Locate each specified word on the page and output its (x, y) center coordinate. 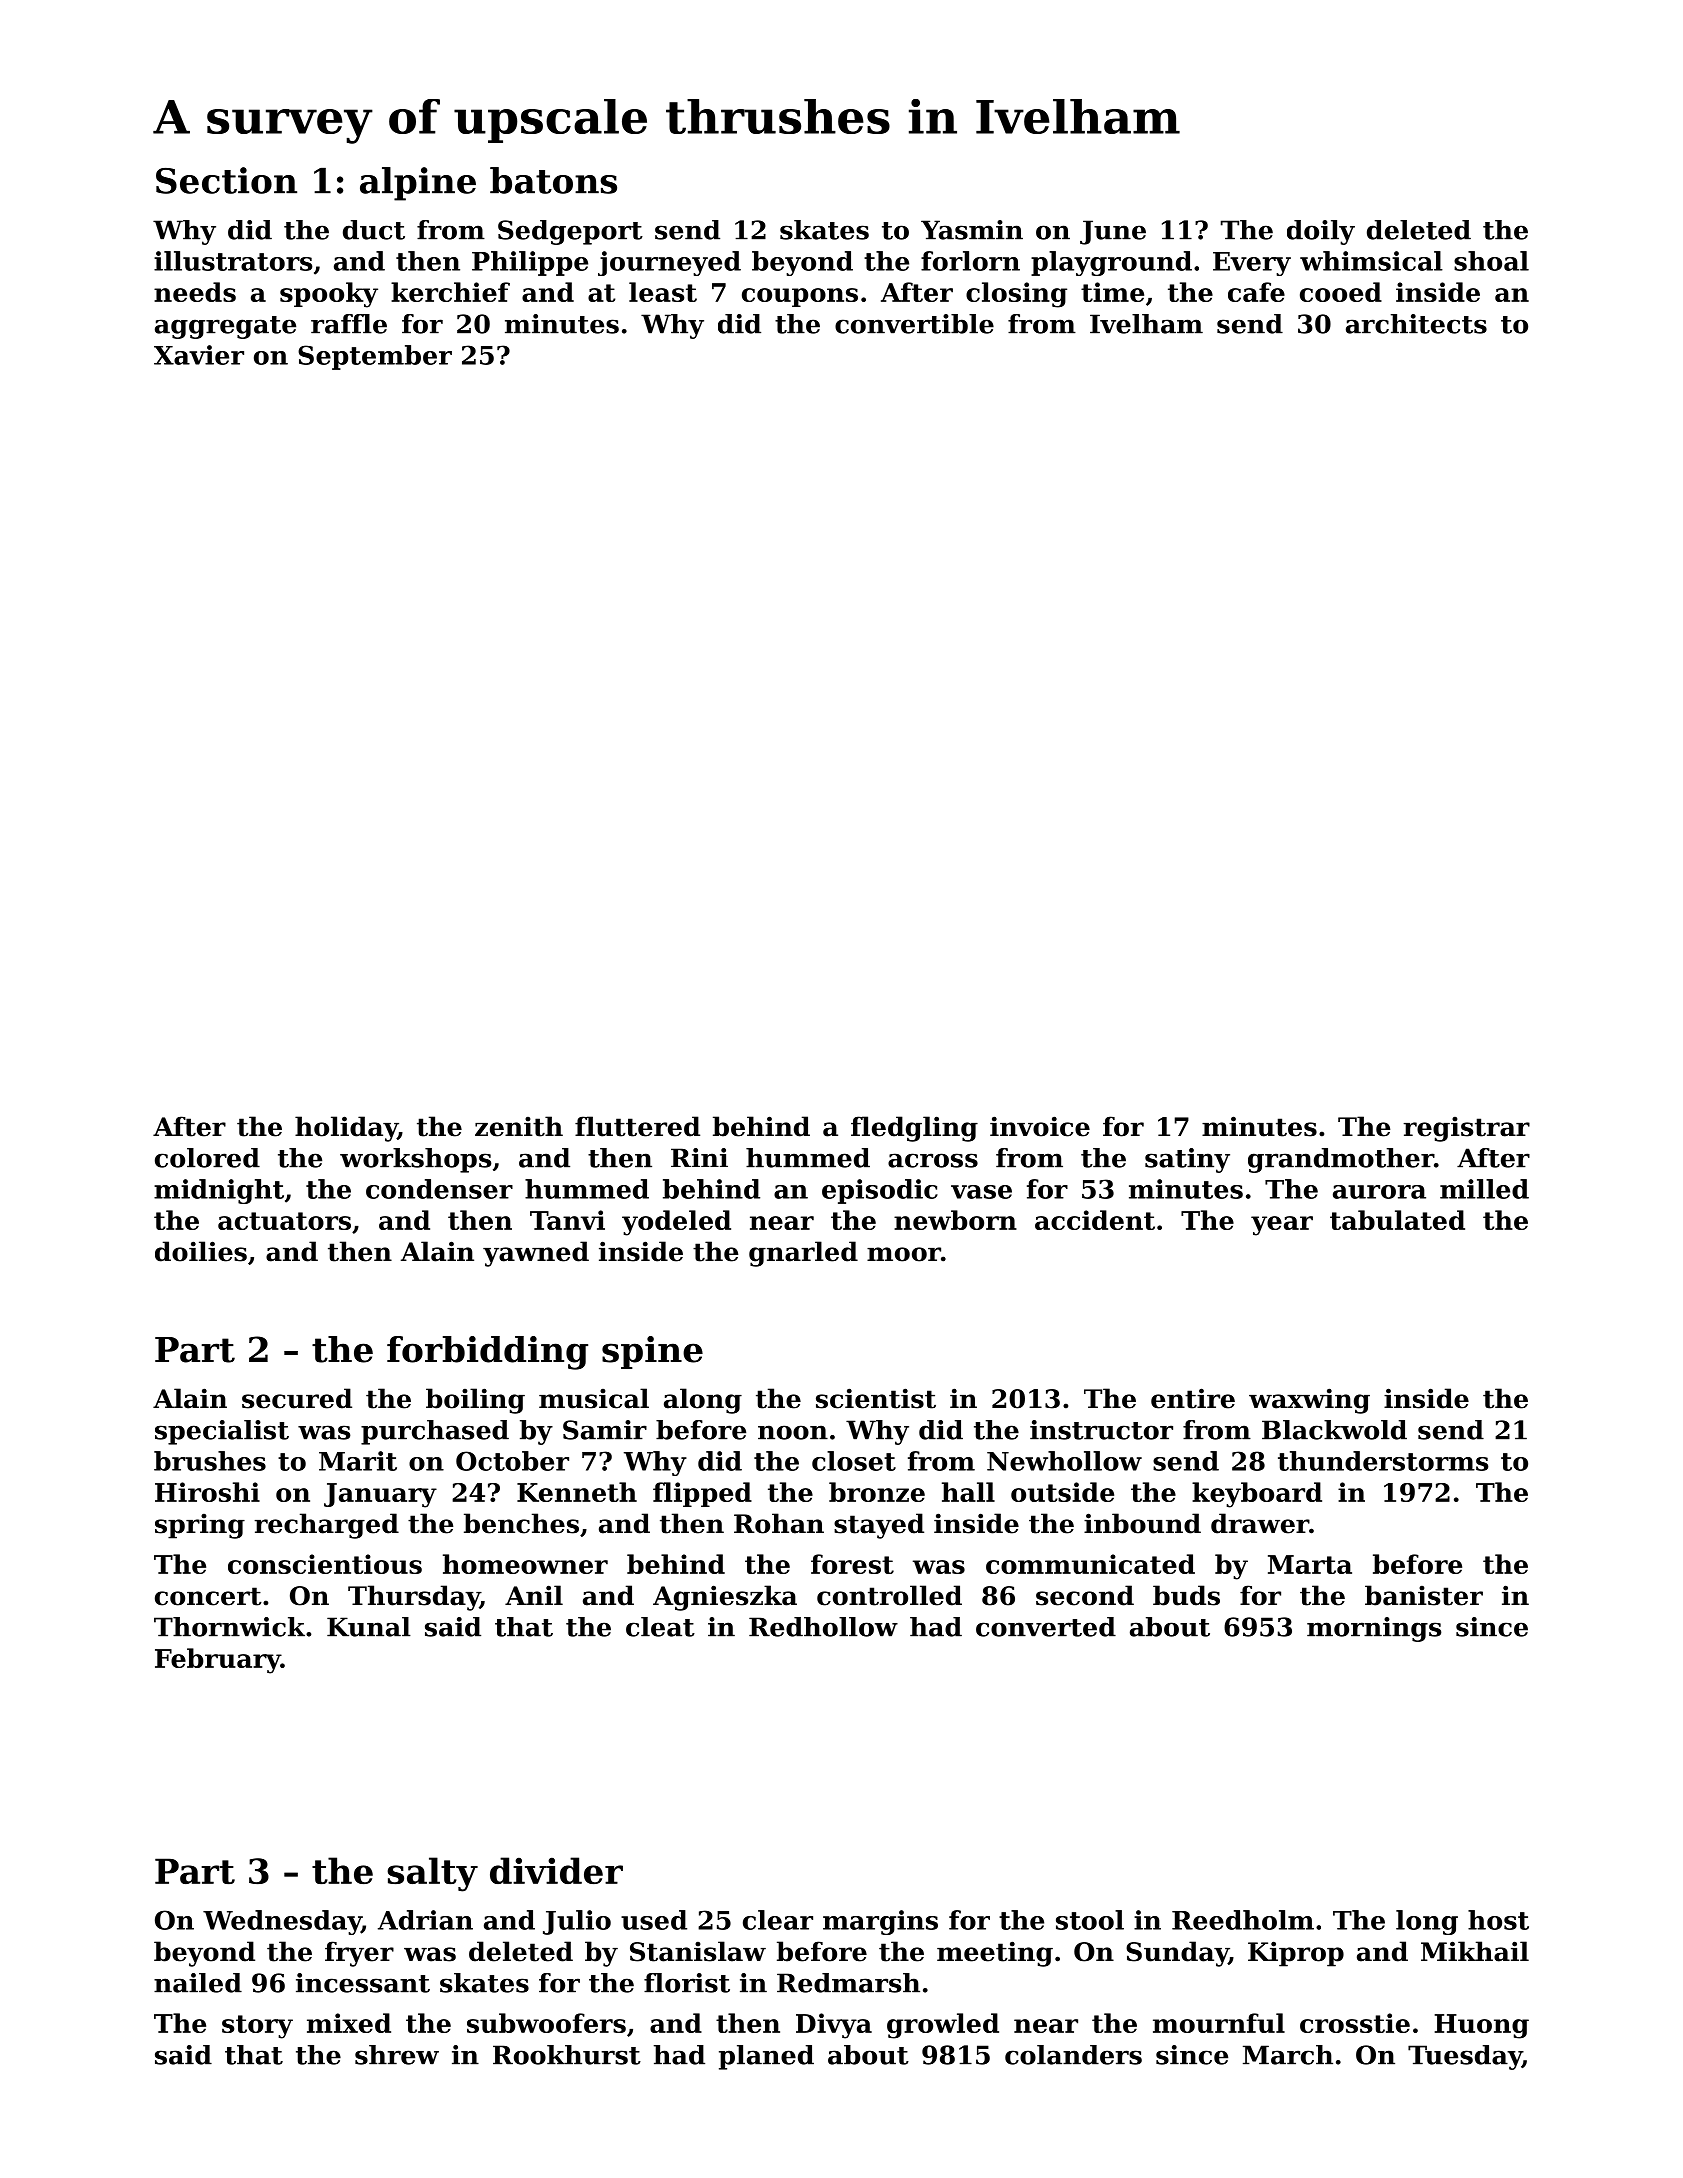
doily (1321, 232)
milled (1484, 1189)
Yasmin (972, 230)
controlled (889, 1595)
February (218, 1661)
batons (553, 180)
